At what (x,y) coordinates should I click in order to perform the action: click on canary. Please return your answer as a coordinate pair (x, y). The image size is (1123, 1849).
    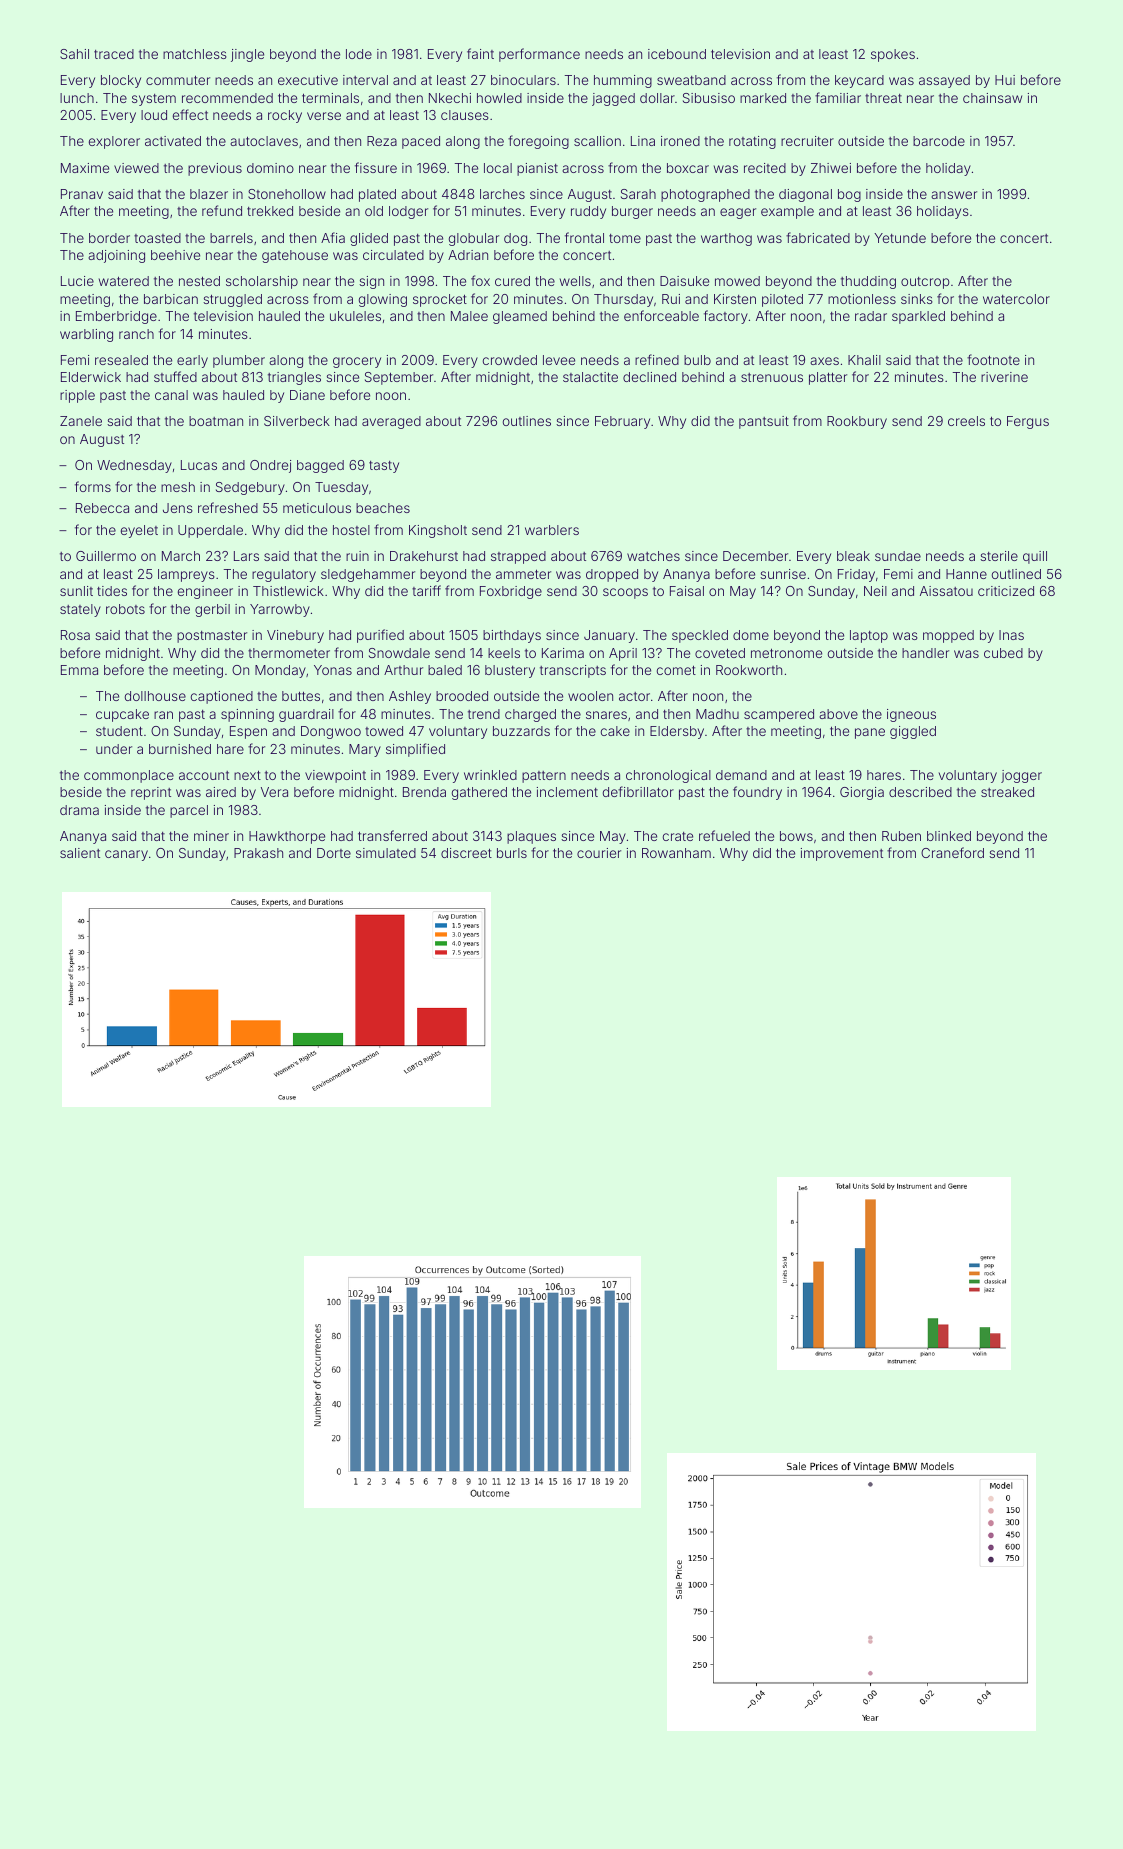
    Looking at the image, I should click on (126, 855).
